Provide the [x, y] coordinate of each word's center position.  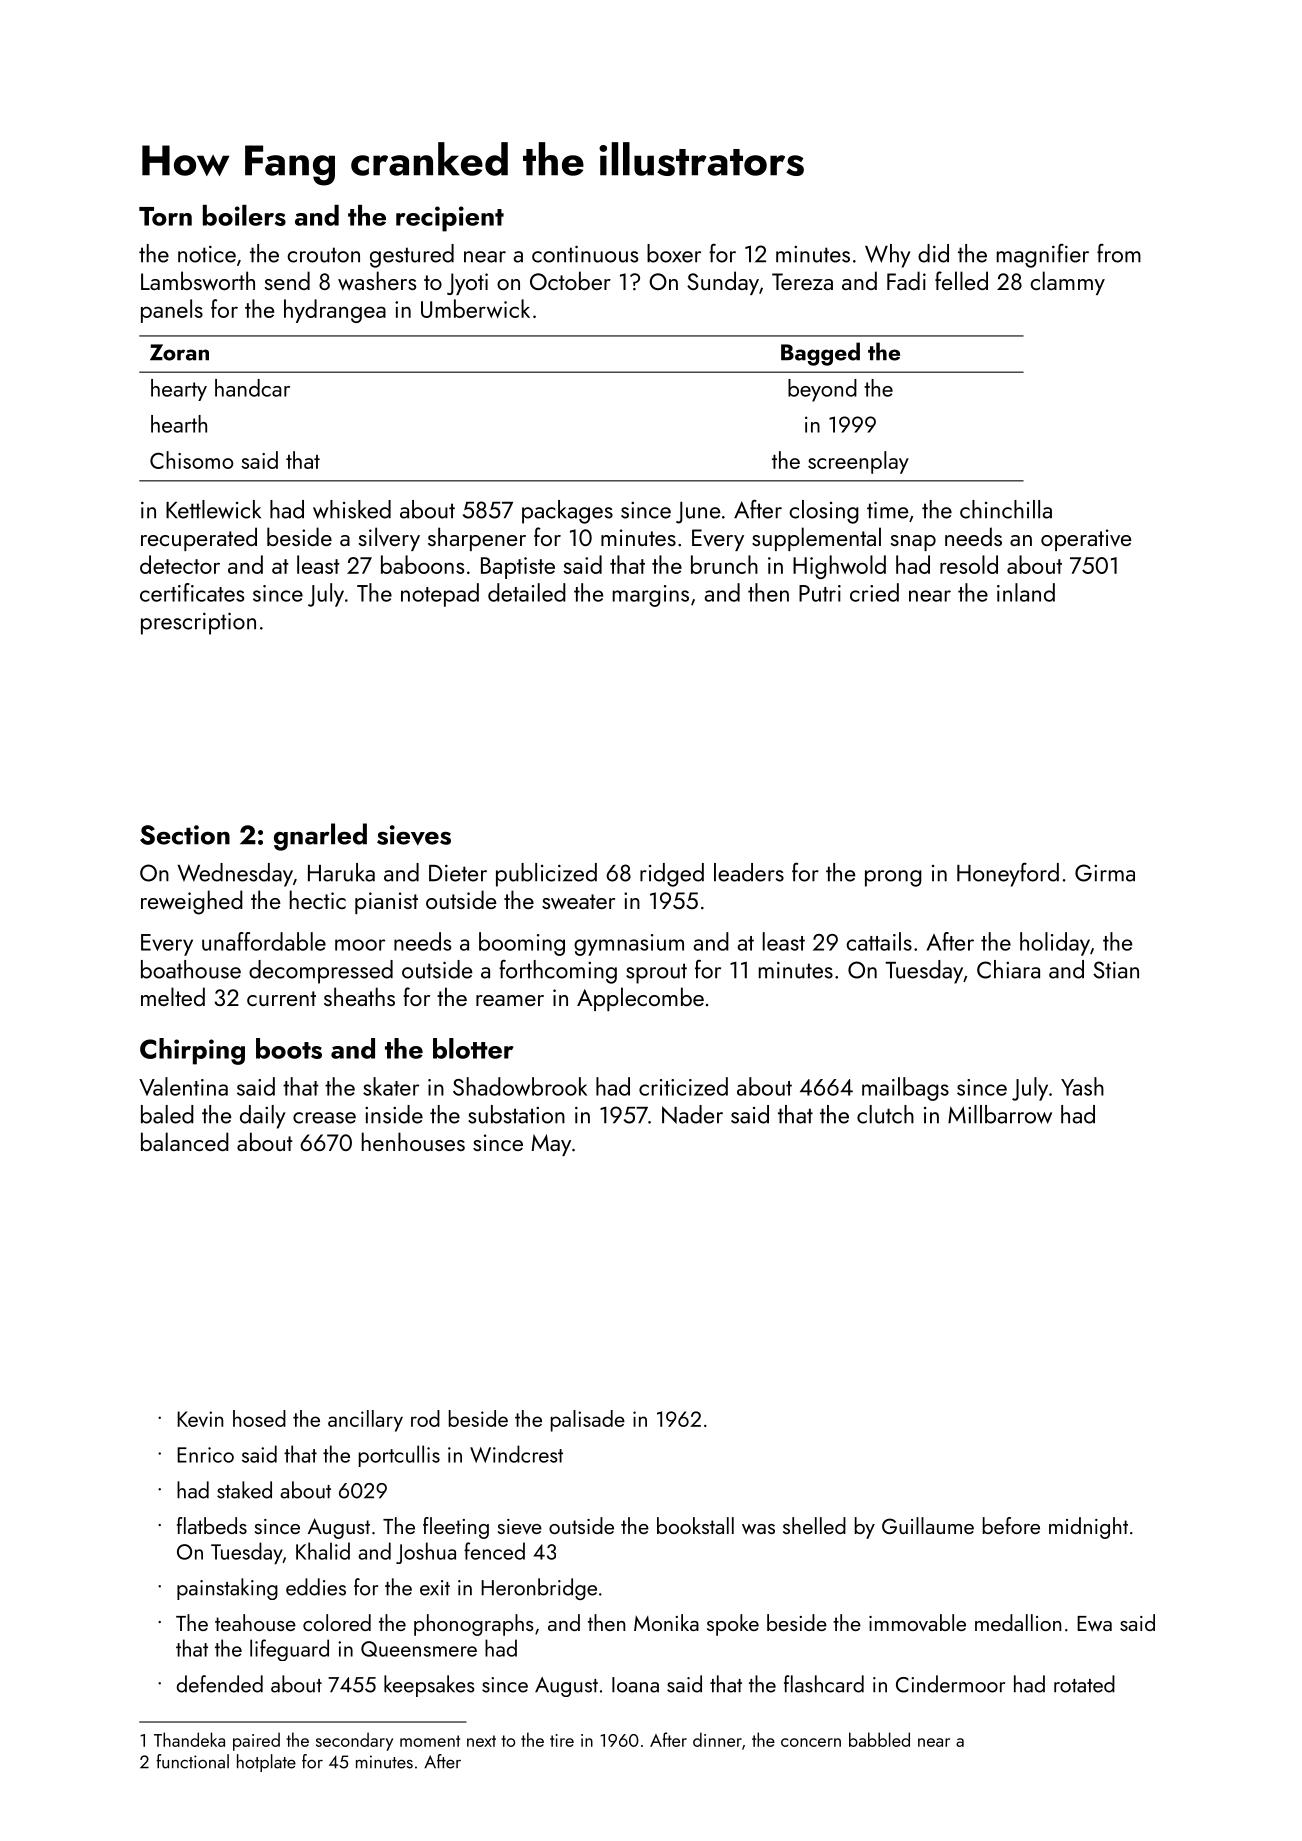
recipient [450, 219]
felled [961, 280]
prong [893, 878]
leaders [749, 872]
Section [185, 835]
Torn [165, 216]
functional [192, 1761]
